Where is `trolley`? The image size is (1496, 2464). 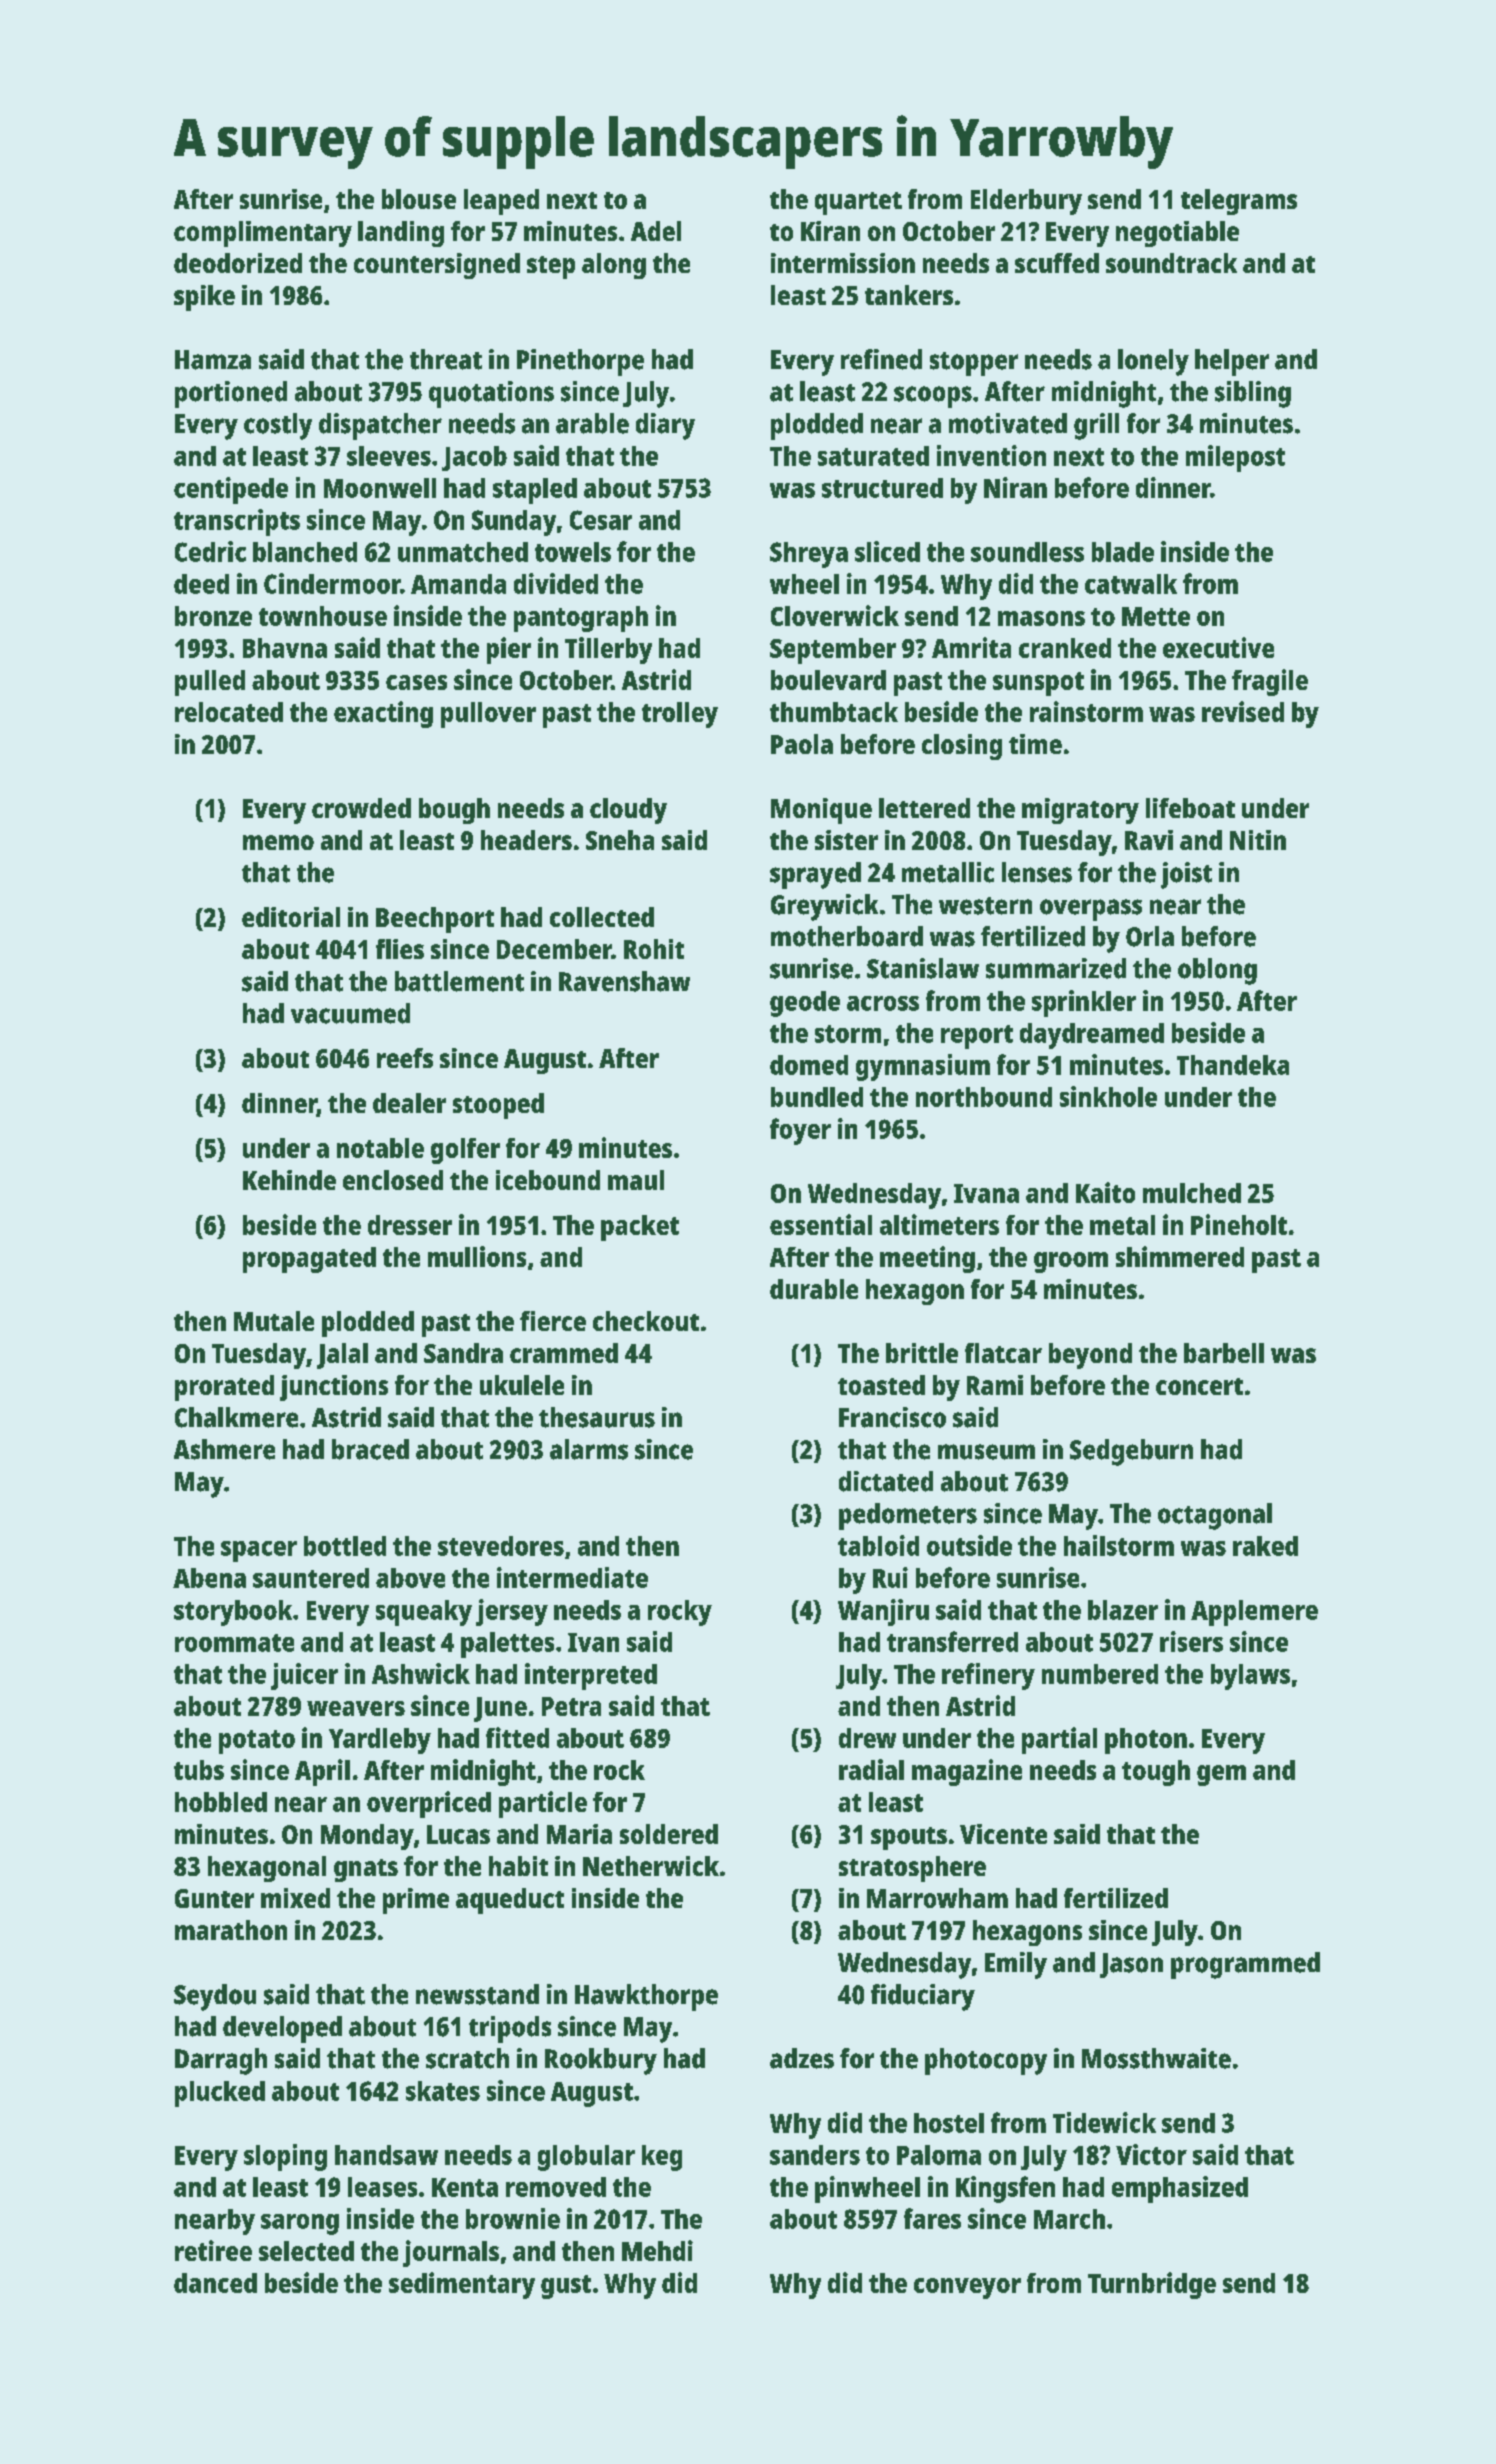
trolley is located at coordinates (680, 715).
